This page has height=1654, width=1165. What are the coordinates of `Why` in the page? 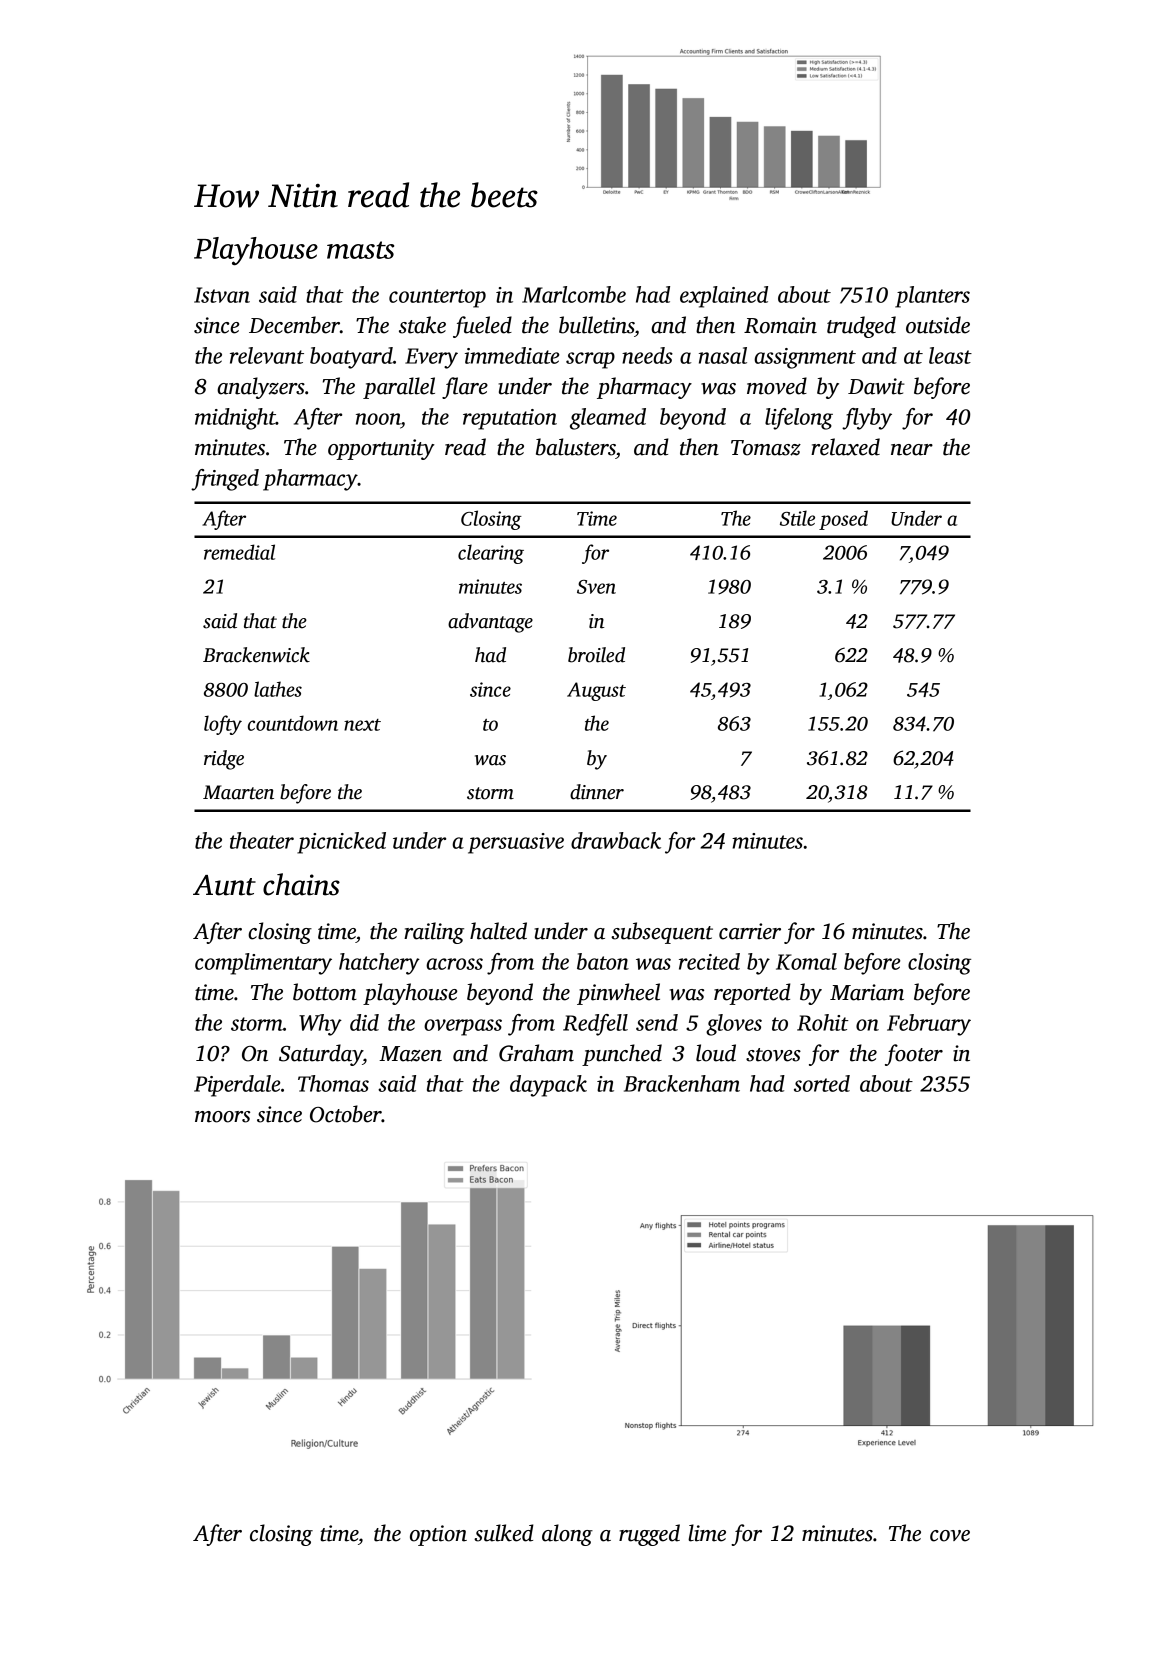 It's located at (320, 1025).
